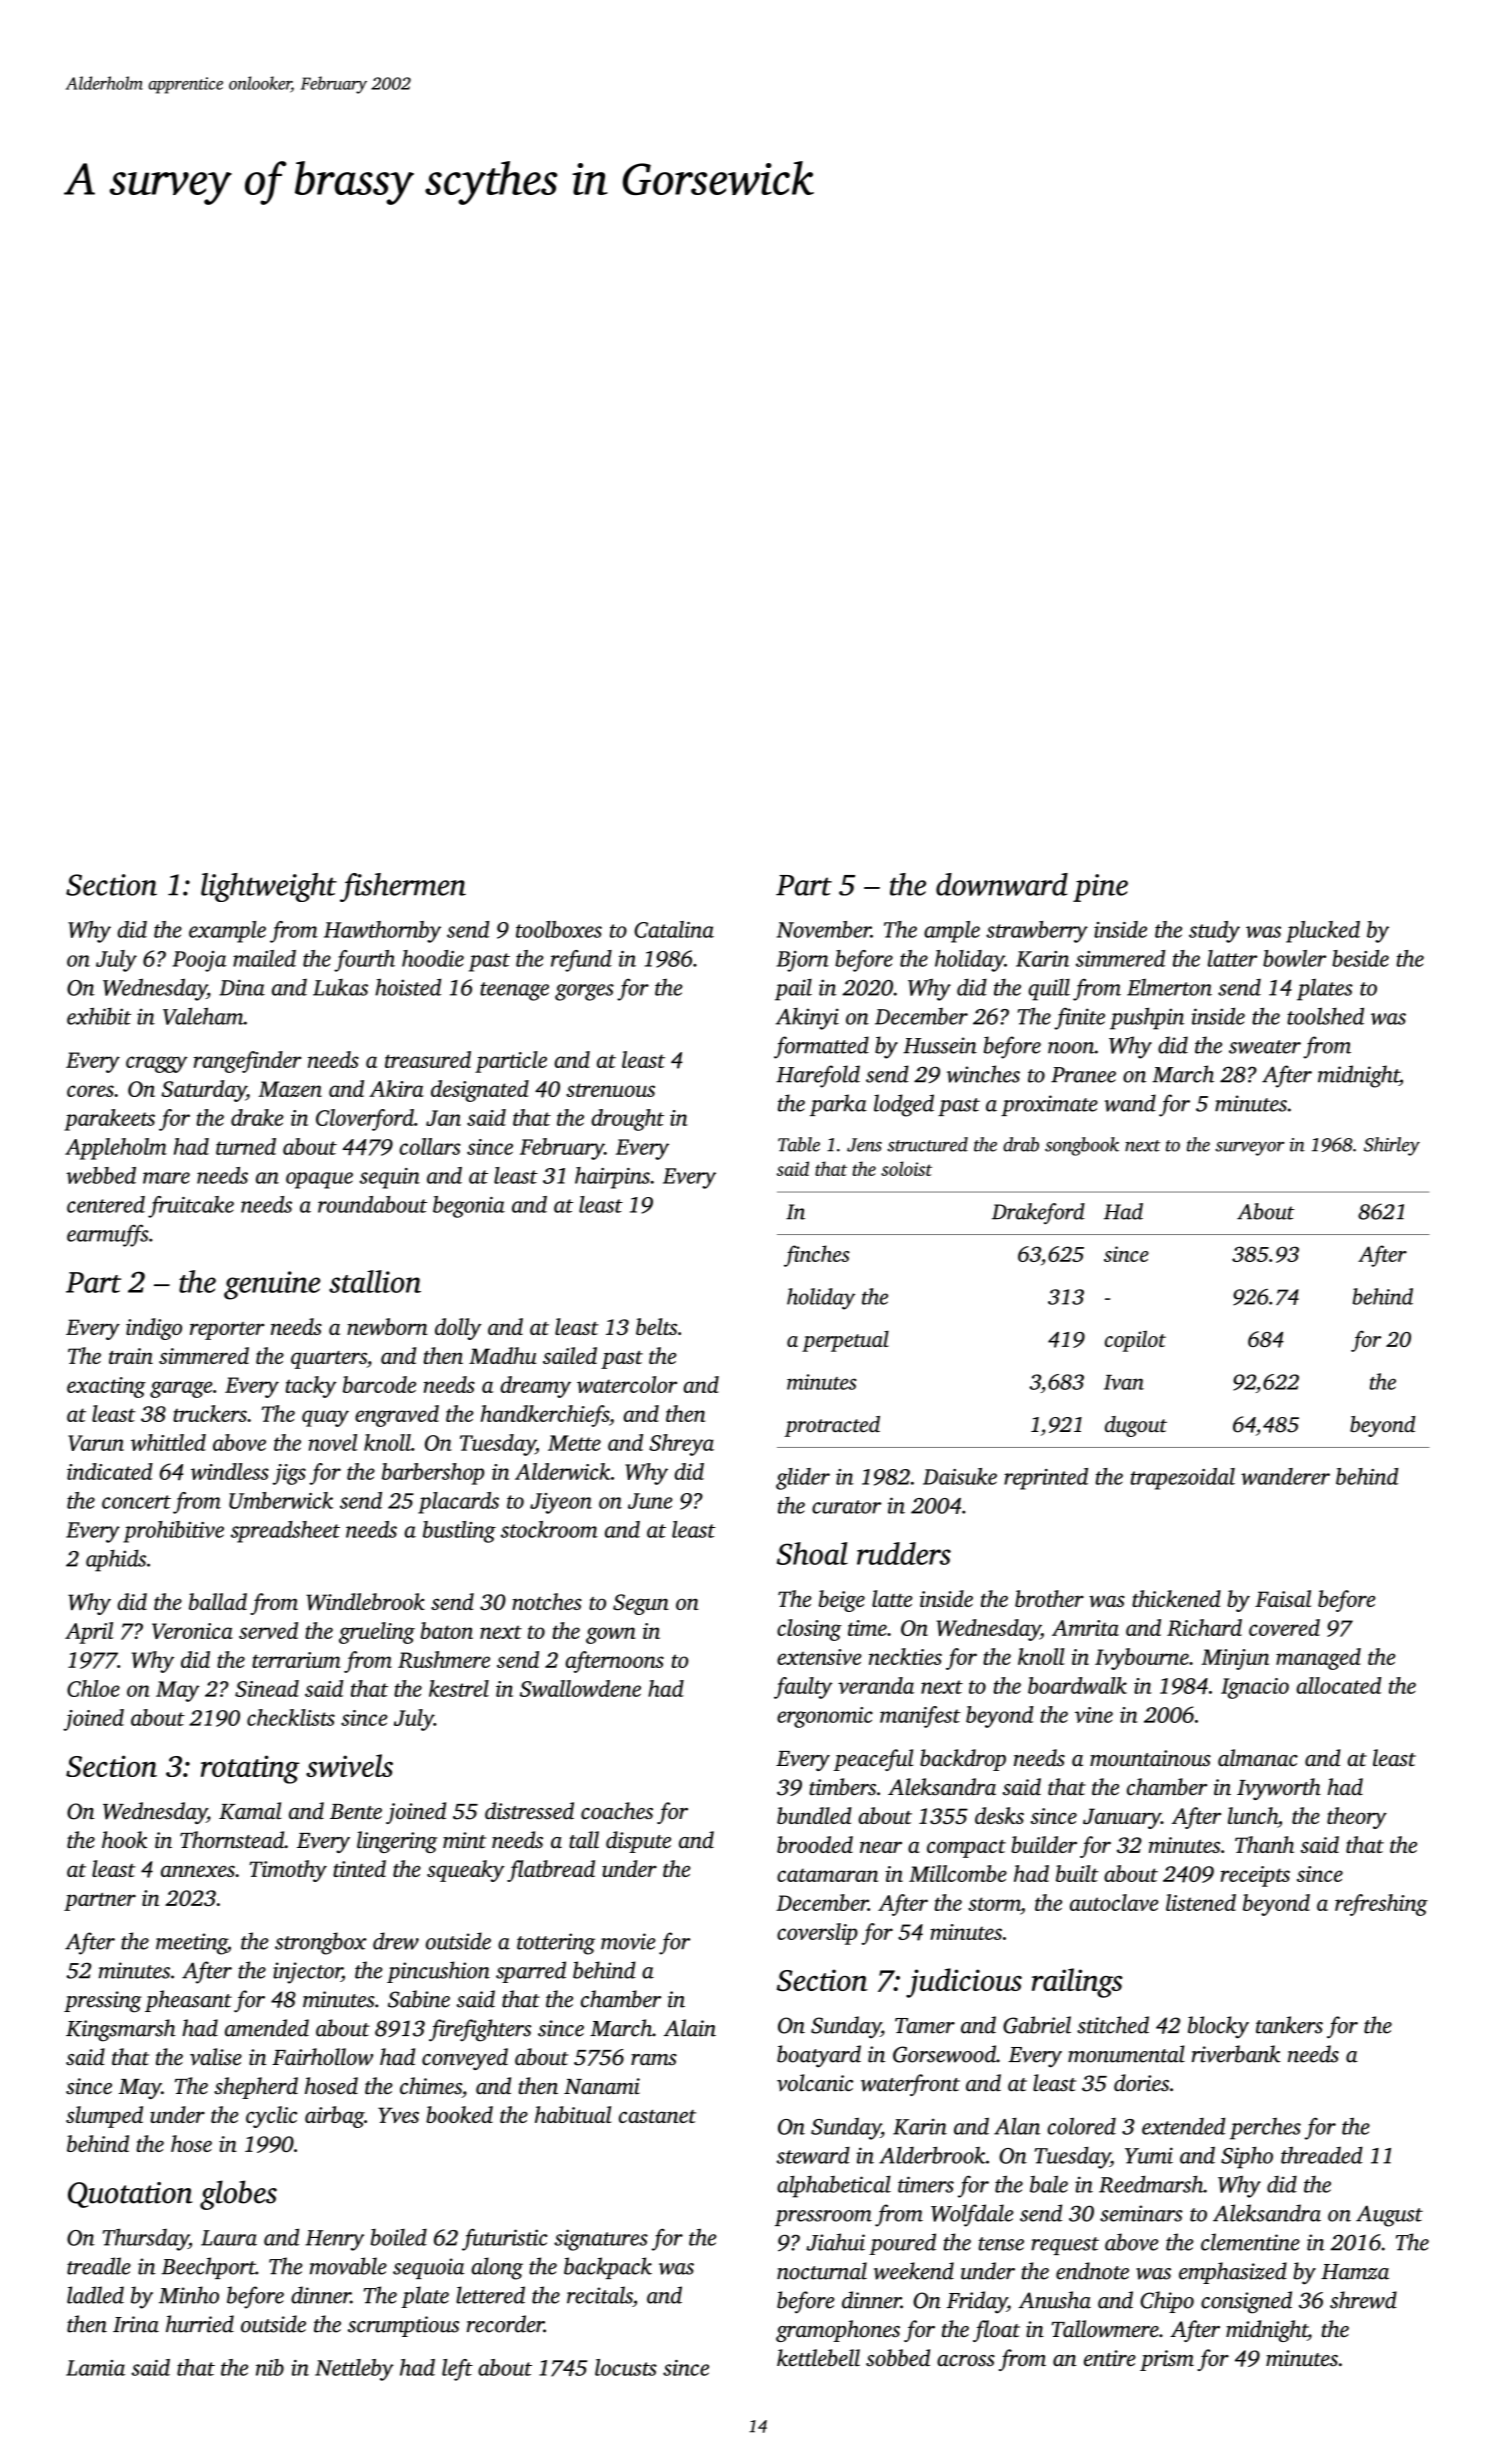  Describe the element at coordinates (269, 887) in the page. I see `lightweight` at that location.
